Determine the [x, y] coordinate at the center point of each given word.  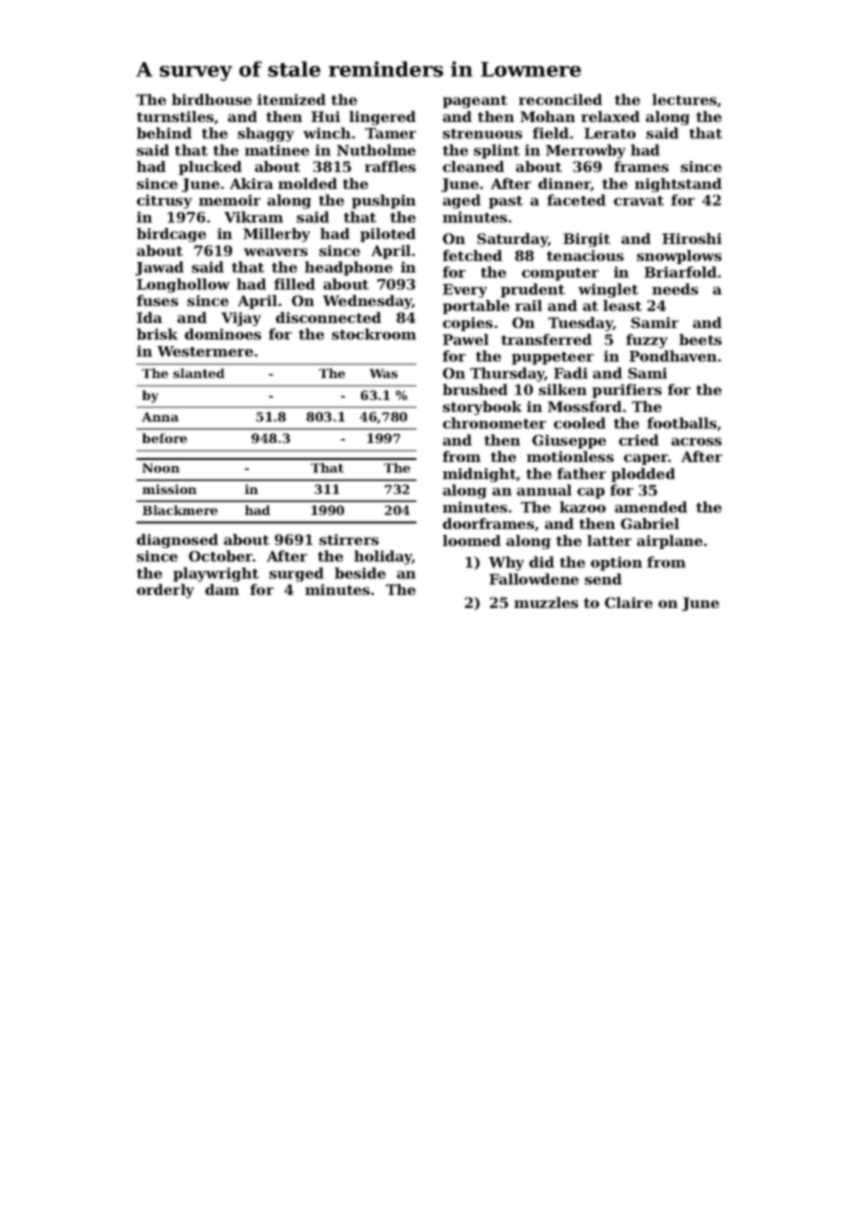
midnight [479, 475]
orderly [165, 591]
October [221, 556]
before [164, 438]
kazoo [583, 507]
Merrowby [586, 151]
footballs [682, 423]
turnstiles [175, 116]
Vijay [241, 319]
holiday [383, 557]
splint [497, 151]
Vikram [253, 217]
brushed [475, 389]
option [616, 563]
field [551, 133]
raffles [390, 166]
